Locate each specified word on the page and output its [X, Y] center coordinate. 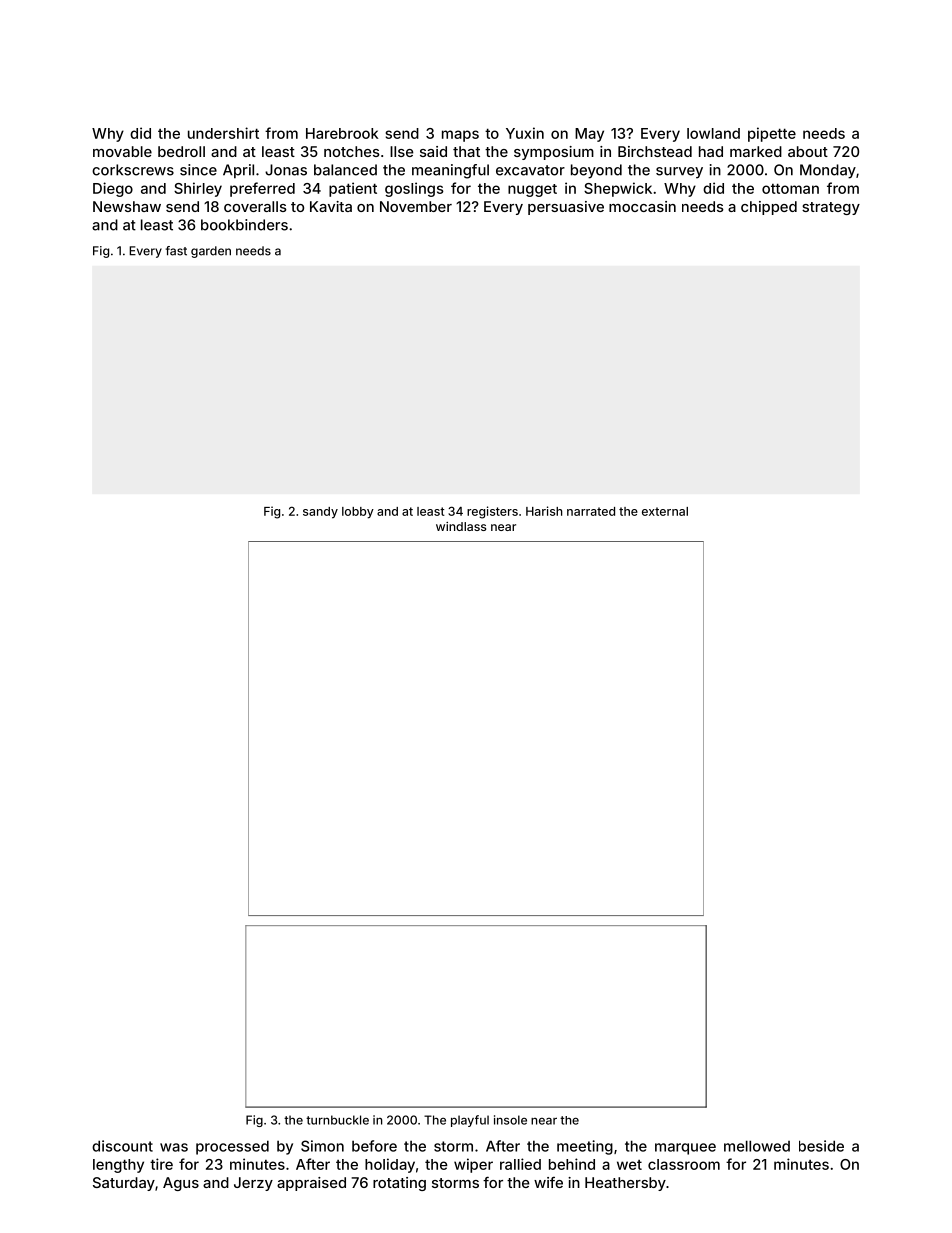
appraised [311, 1184]
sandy [320, 513]
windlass [461, 526]
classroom [684, 1164]
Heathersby [625, 1184]
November [416, 206]
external [665, 511]
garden [211, 252]
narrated [591, 511]
